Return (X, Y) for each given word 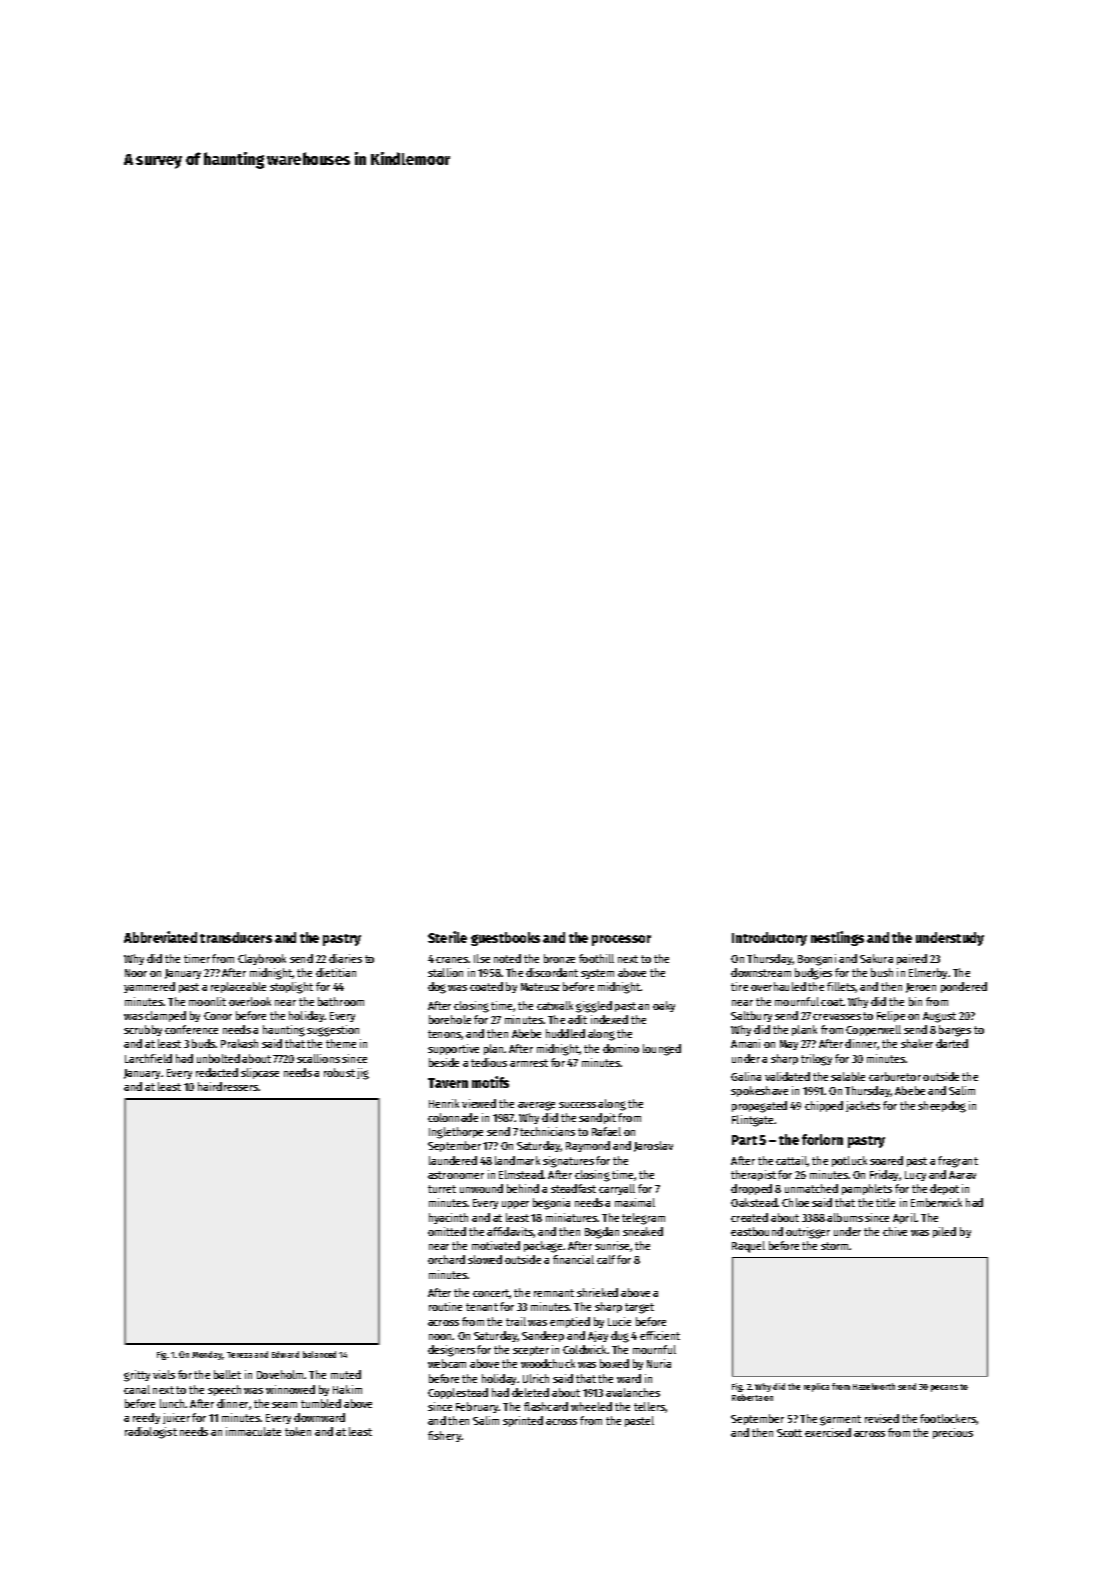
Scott (789, 1433)
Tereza (239, 1355)
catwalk (555, 1005)
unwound (481, 1188)
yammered (149, 987)
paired (912, 959)
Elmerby (928, 973)
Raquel (748, 1247)
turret (442, 1189)
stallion (445, 972)
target (639, 1308)
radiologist (151, 1433)
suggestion (333, 1031)
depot (944, 1189)
